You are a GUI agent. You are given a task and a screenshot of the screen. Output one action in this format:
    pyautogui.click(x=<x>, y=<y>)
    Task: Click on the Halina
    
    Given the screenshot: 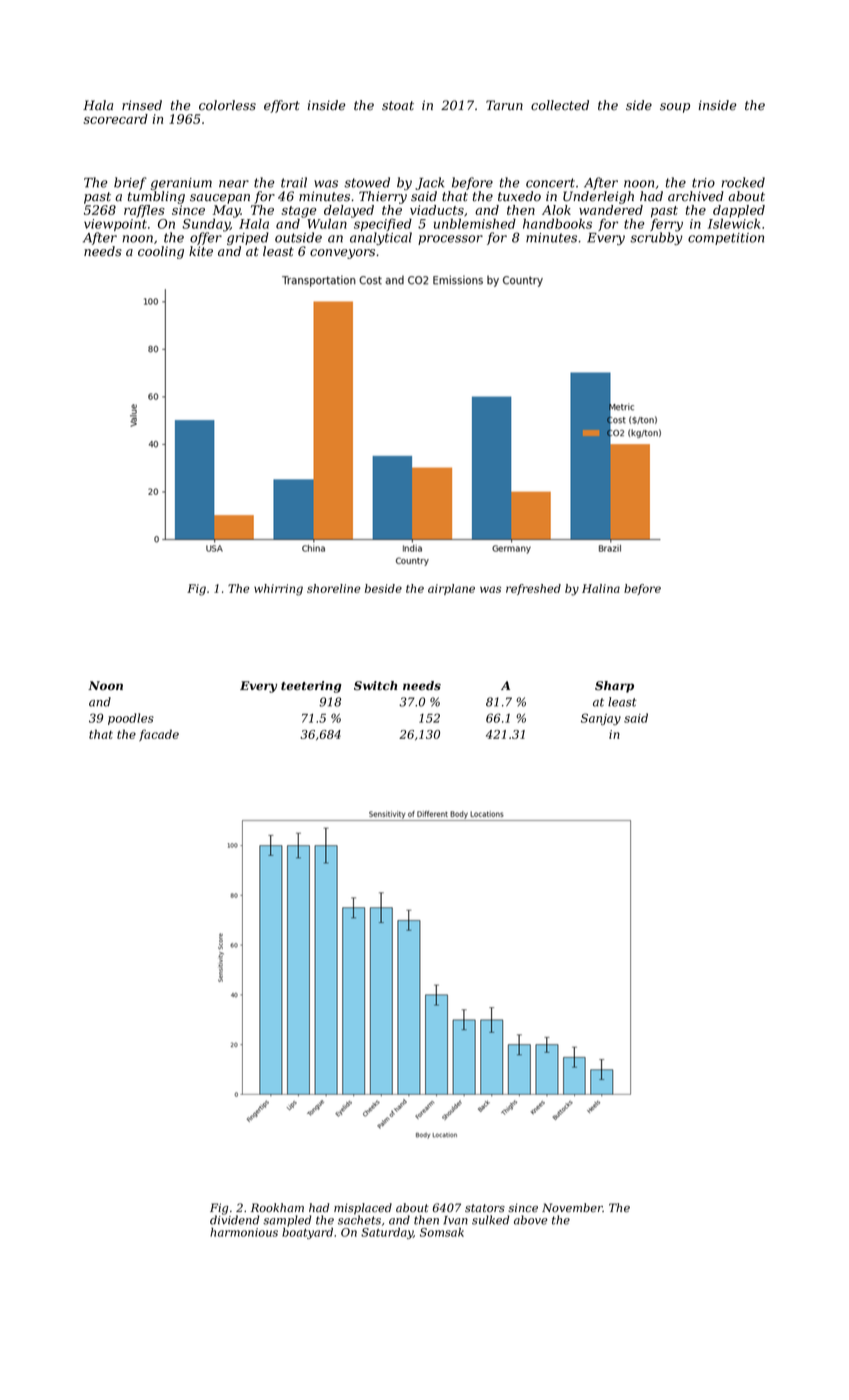 What is the action you would take?
    pyautogui.click(x=601, y=588)
